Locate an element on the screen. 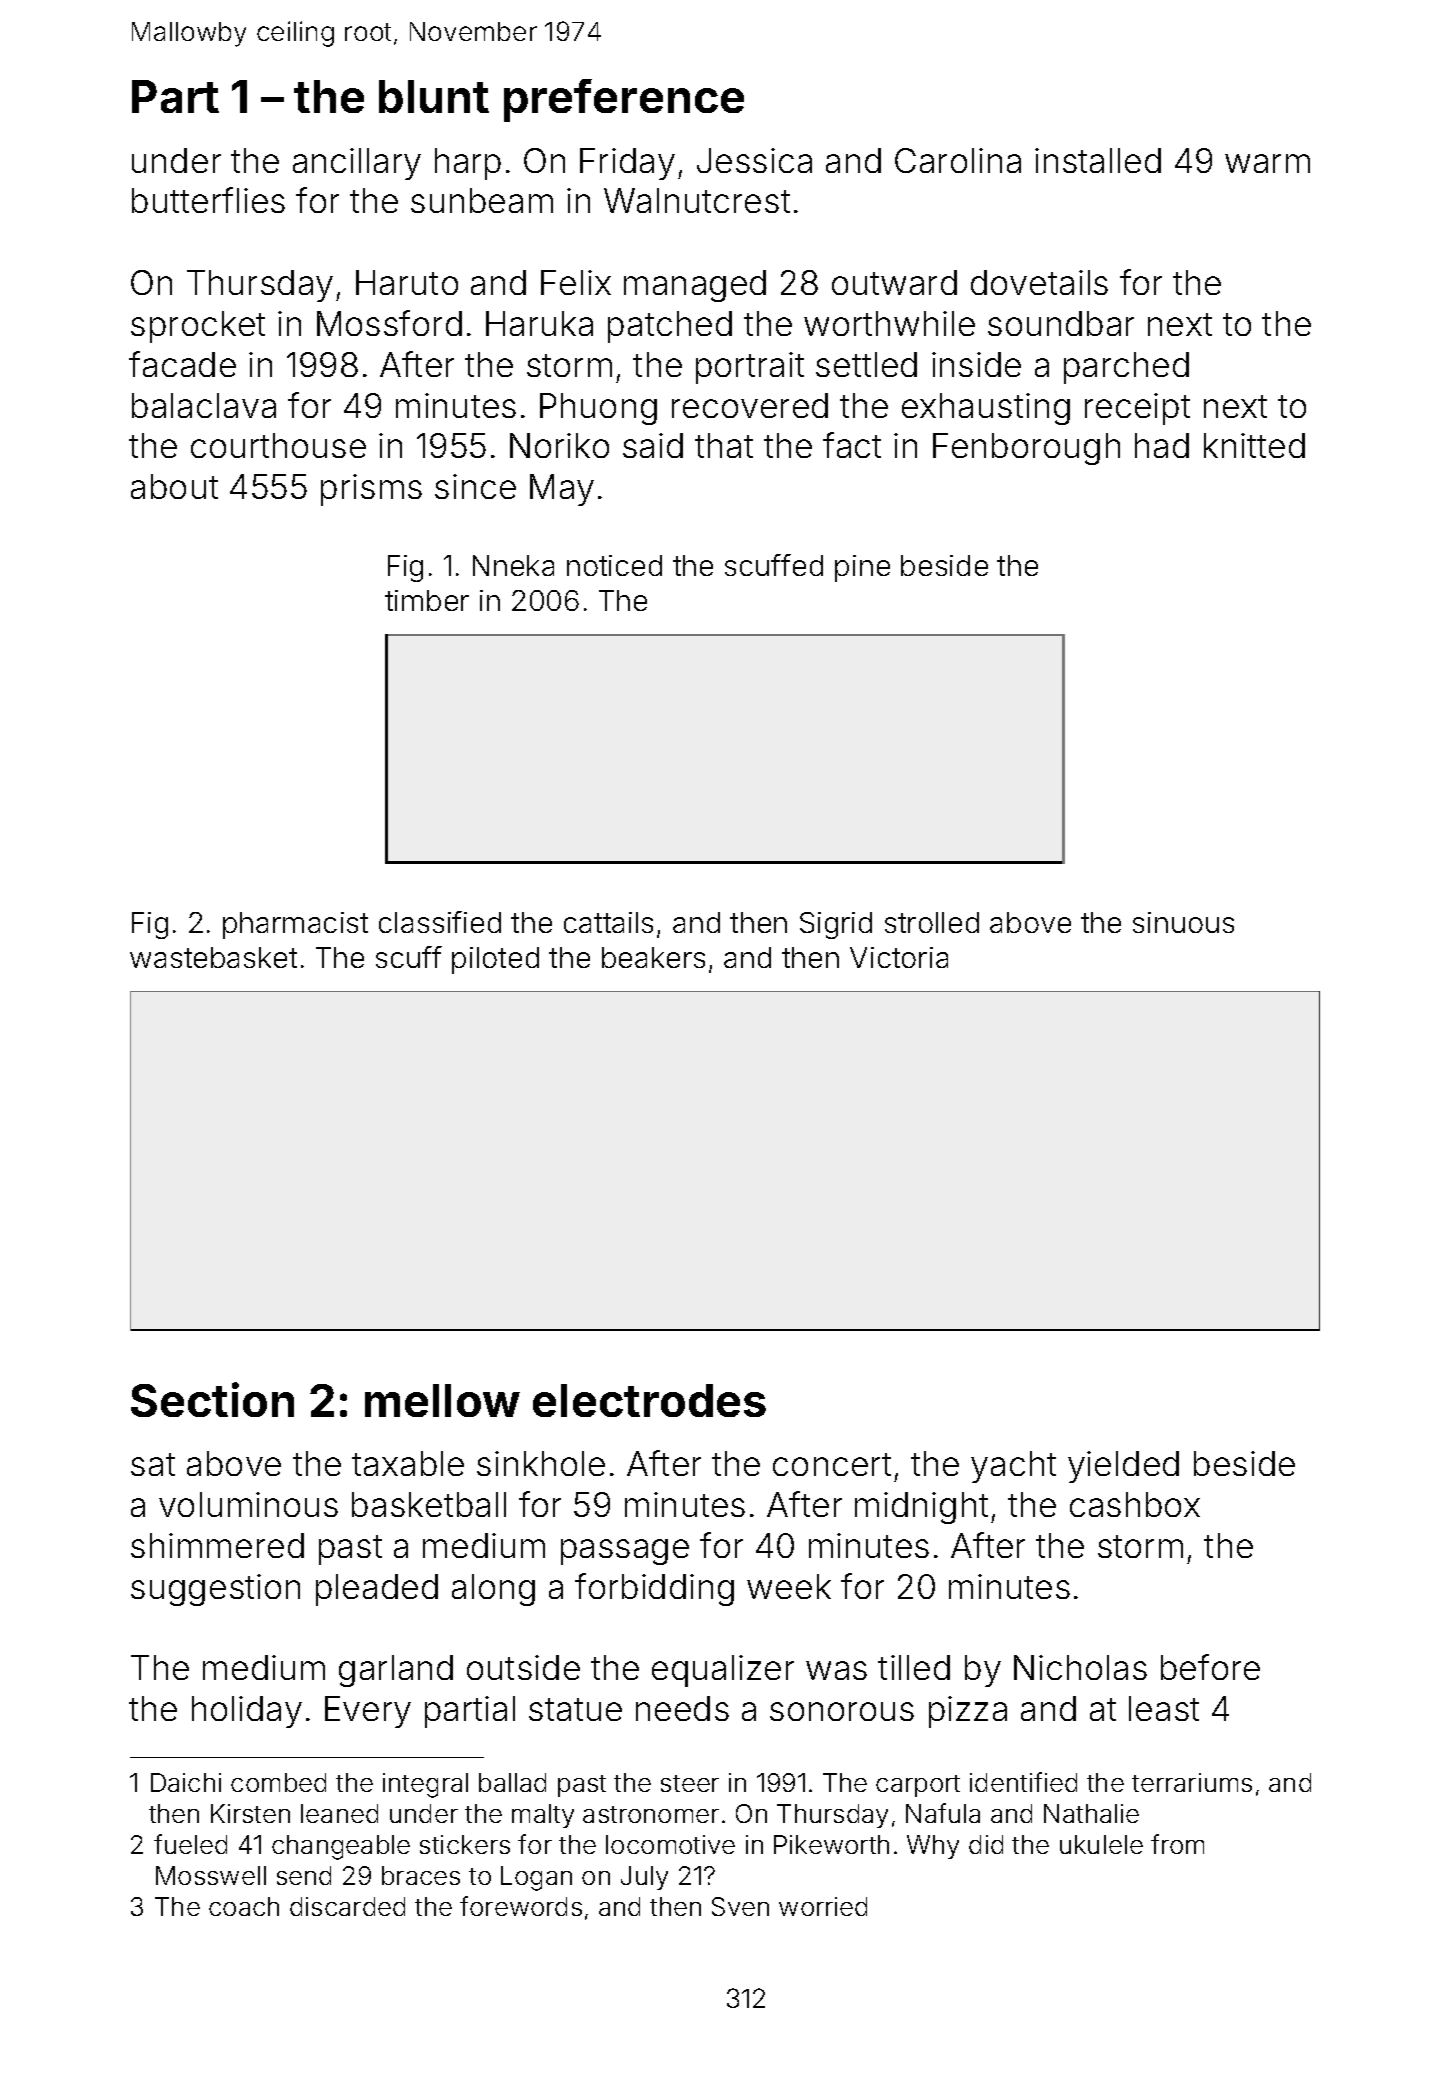 This screenshot has height=2100, width=1450. pine is located at coordinates (862, 568).
